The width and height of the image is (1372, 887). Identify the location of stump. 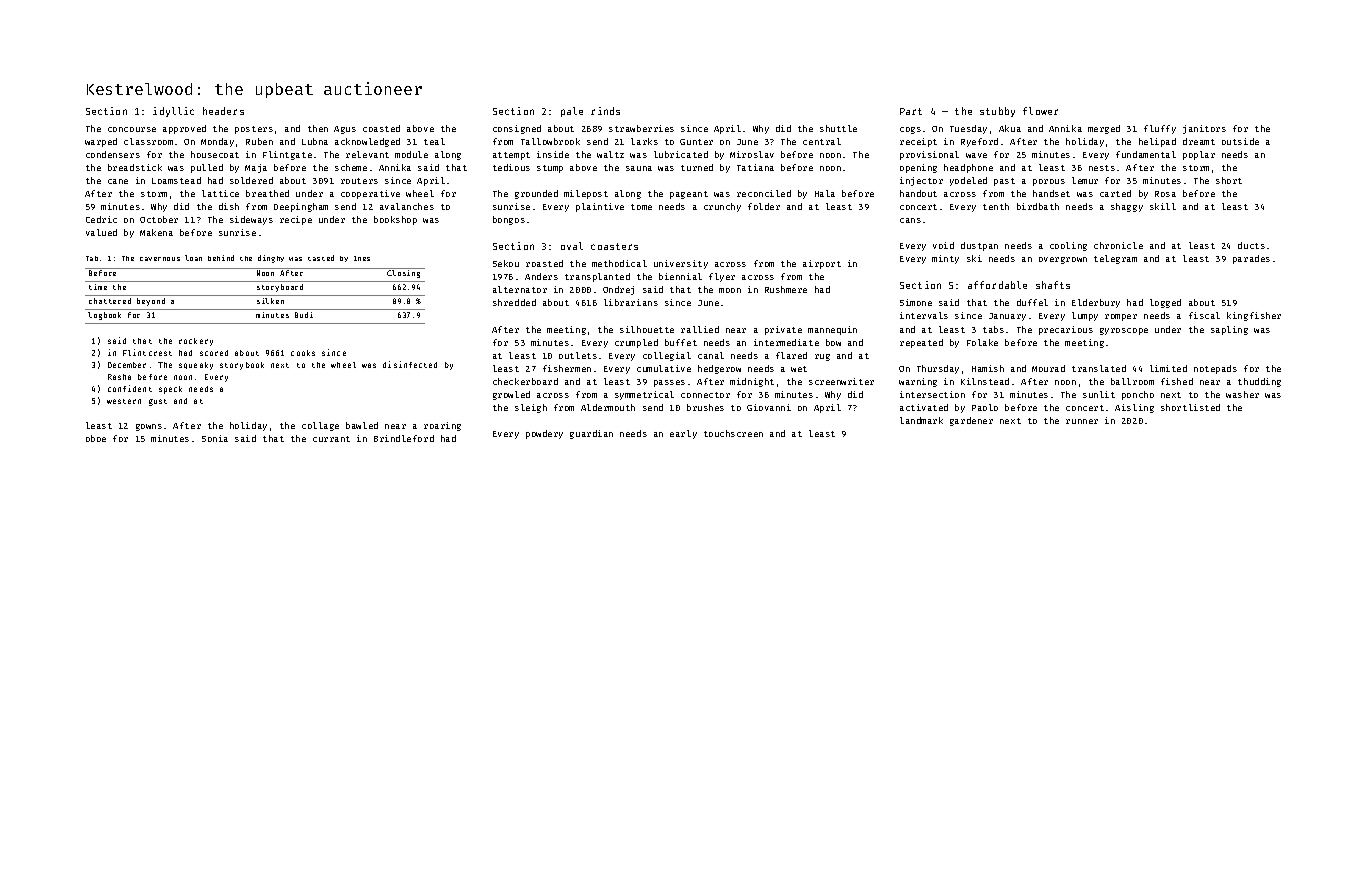
(550, 169).
